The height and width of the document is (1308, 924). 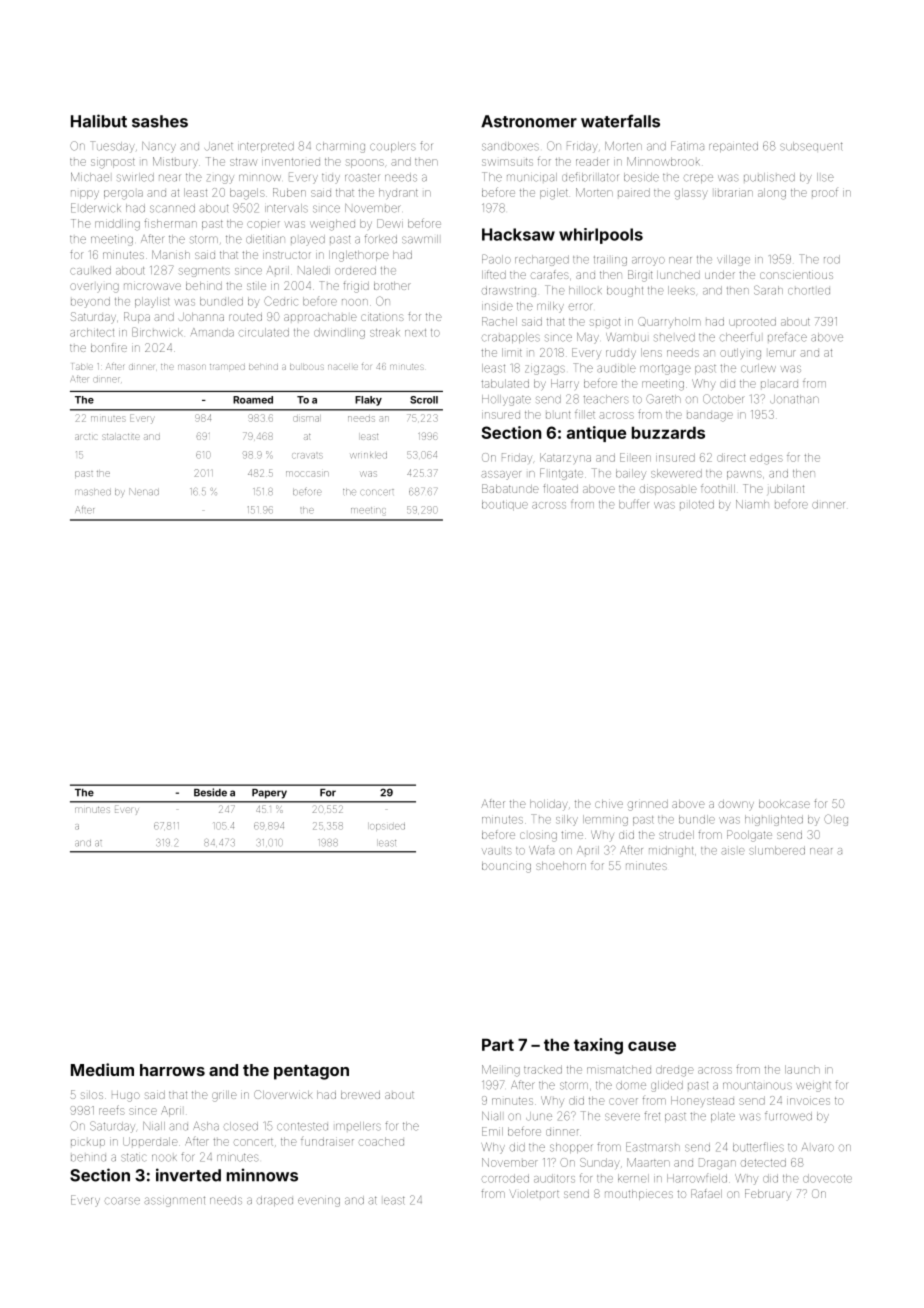 What do you see at coordinates (571, 1148) in the document?
I see `shopper` at bounding box center [571, 1148].
